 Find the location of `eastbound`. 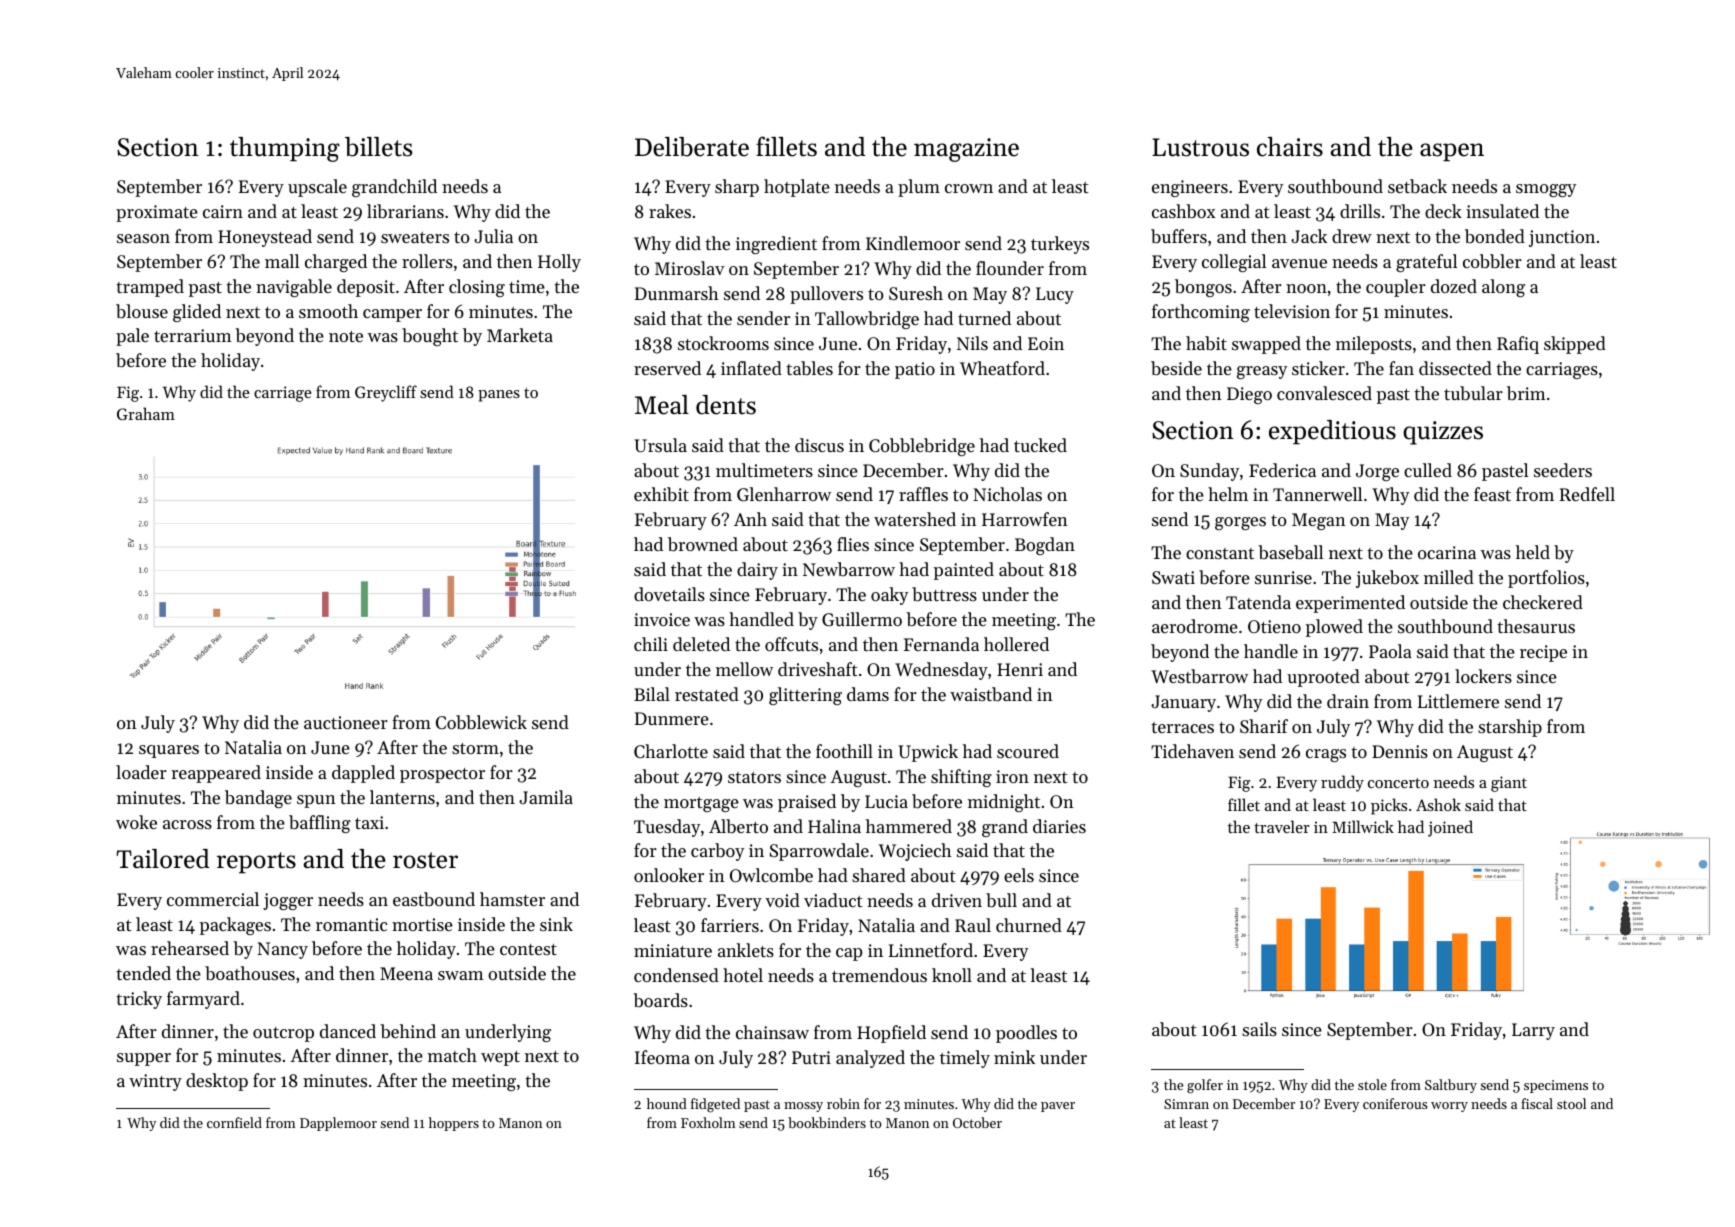

eastbound is located at coordinates (434, 899).
